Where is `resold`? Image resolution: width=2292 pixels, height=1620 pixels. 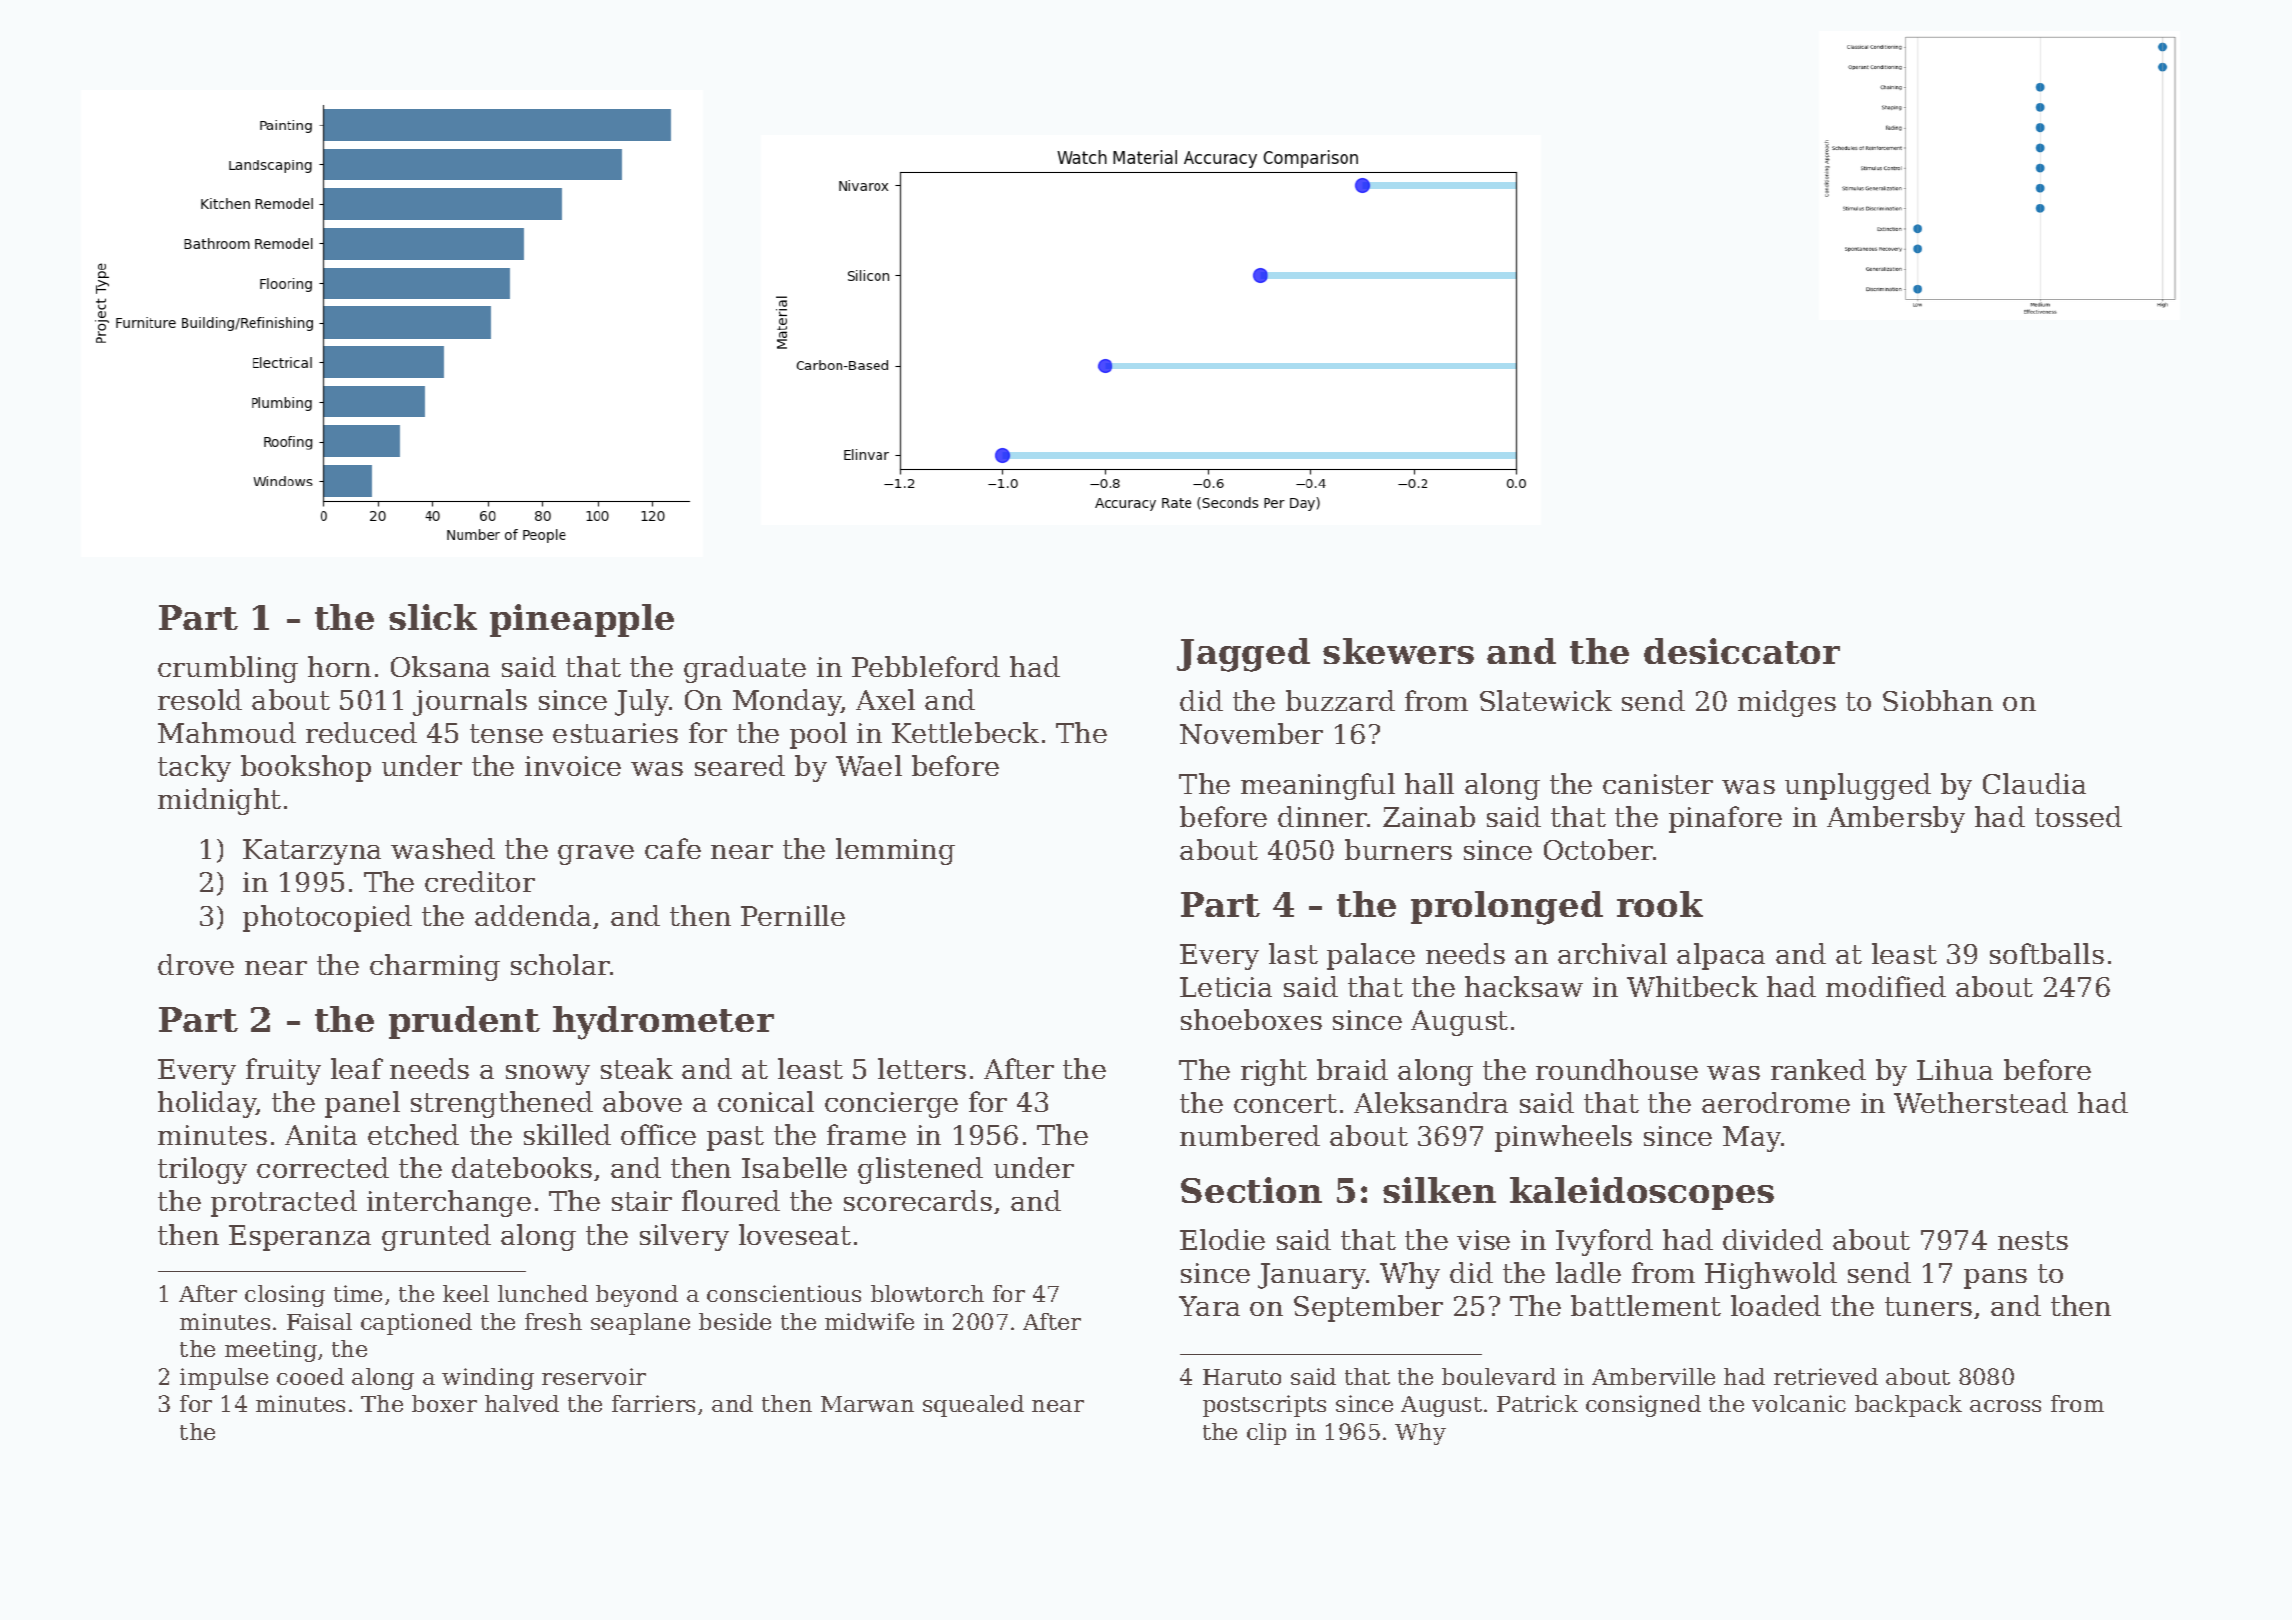 resold is located at coordinates (200, 699).
